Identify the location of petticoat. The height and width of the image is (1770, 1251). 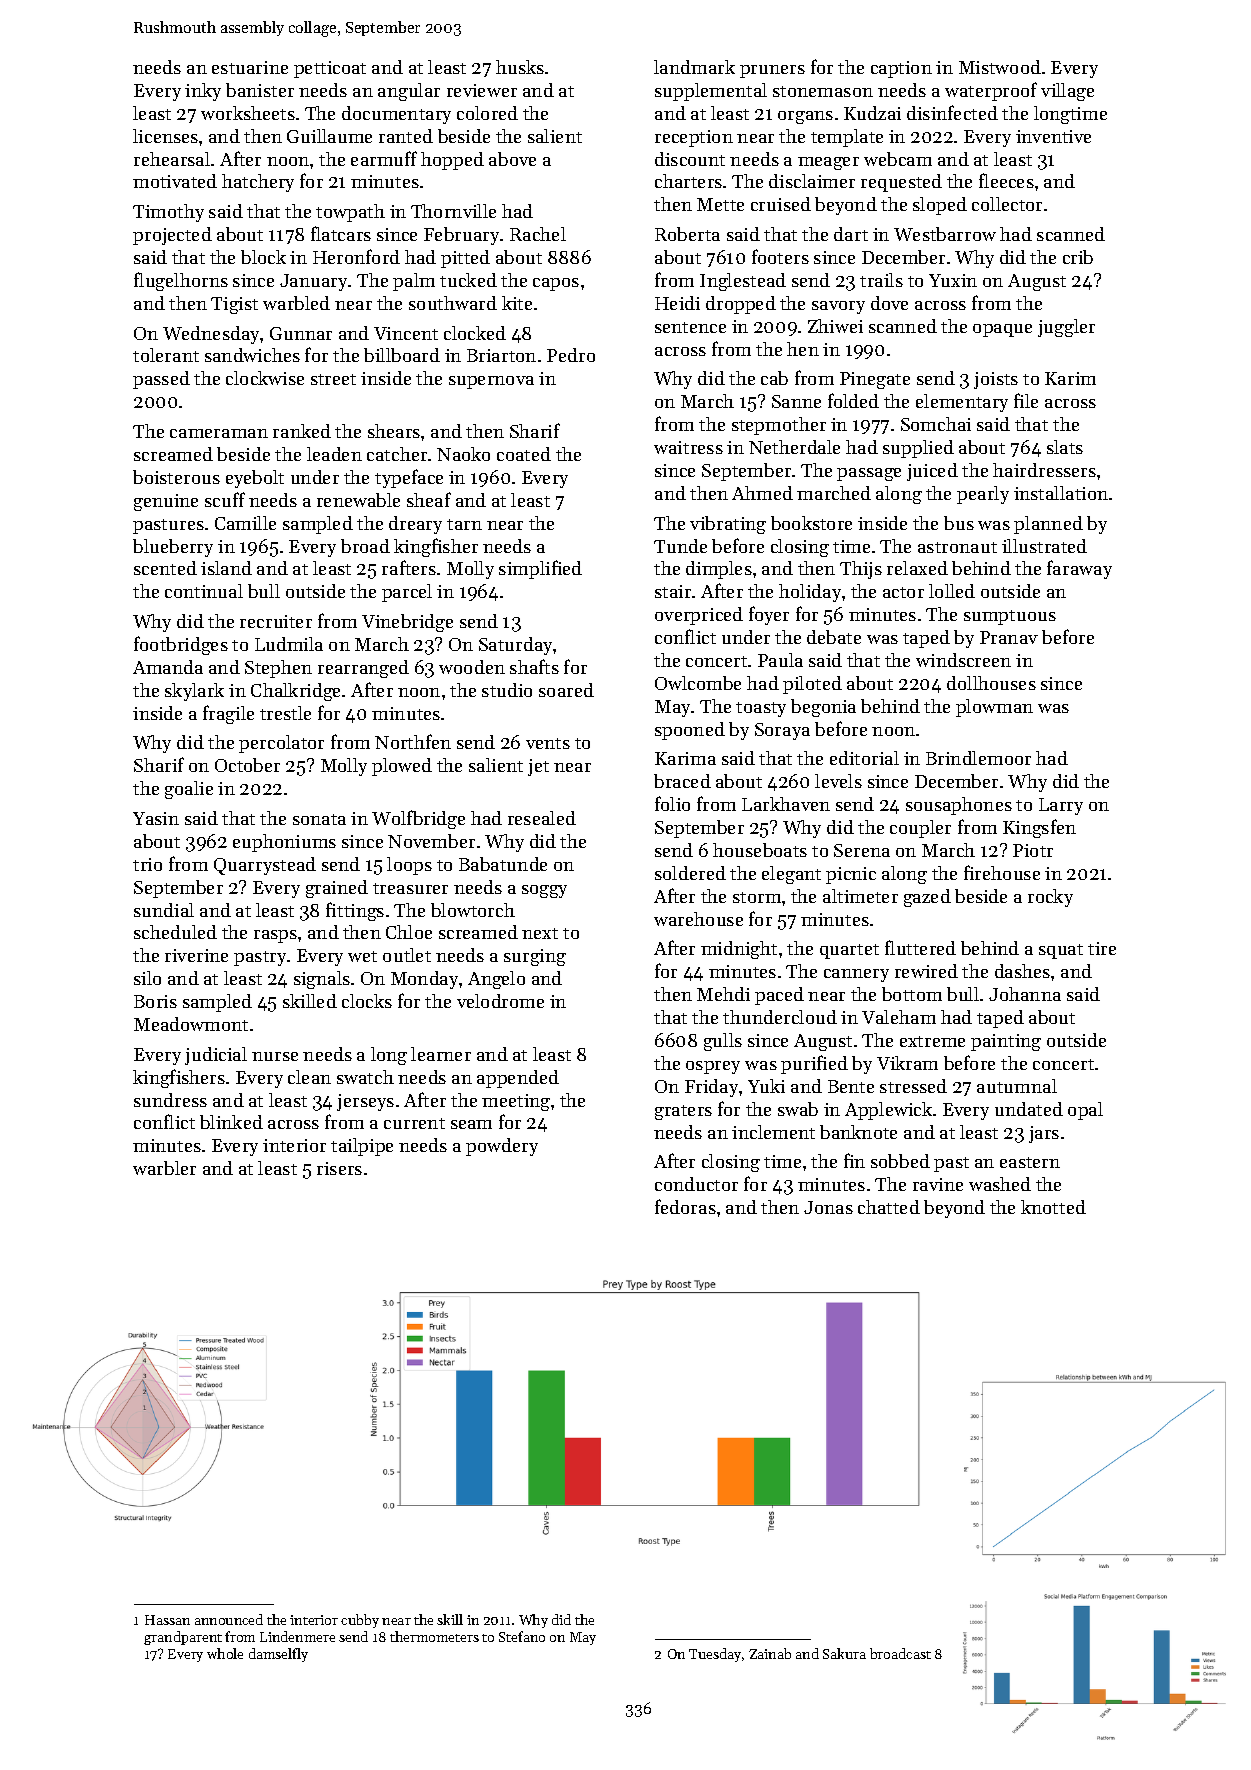
(330, 69).
